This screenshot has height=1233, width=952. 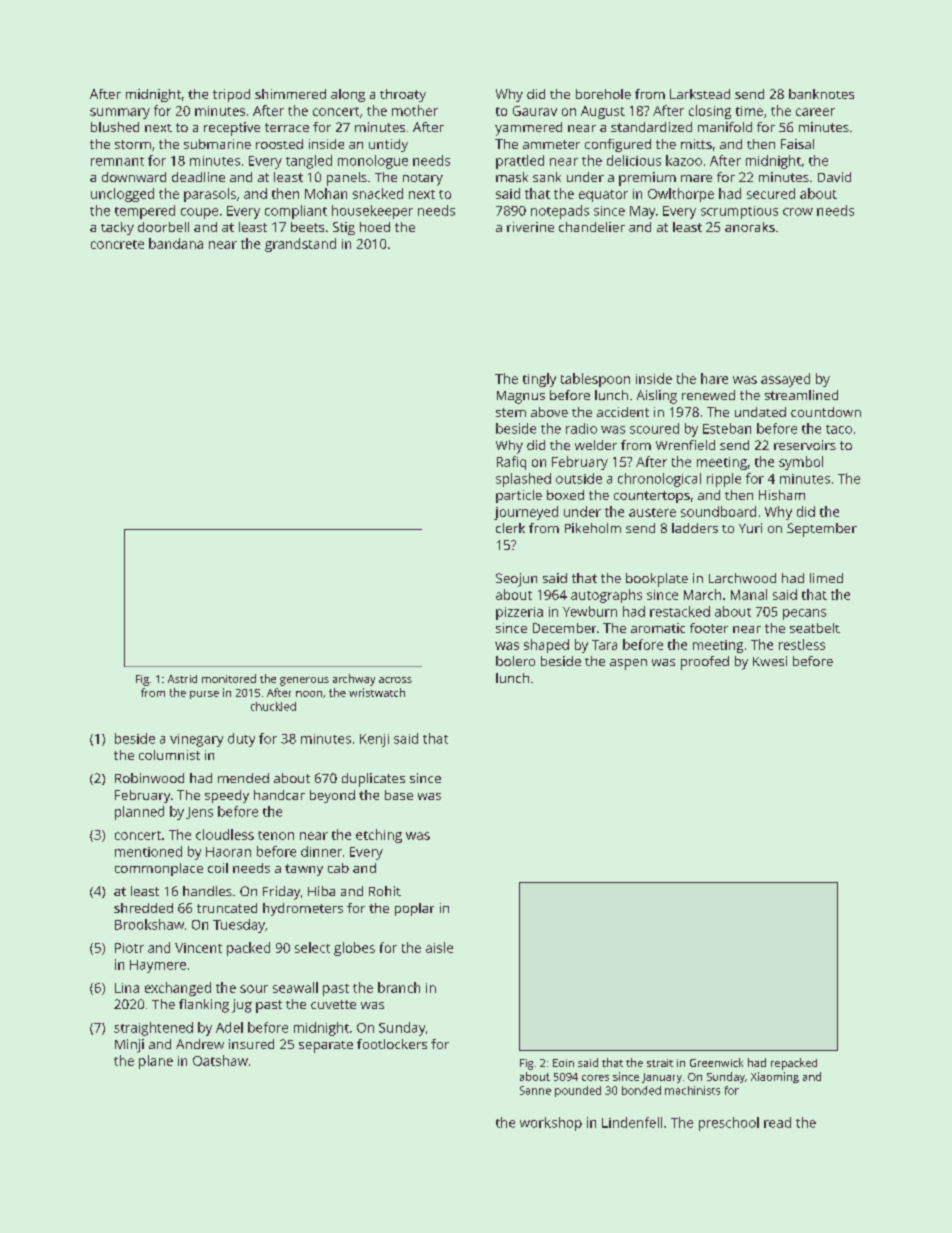 What do you see at coordinates (204, 1006) in the screenshot?
I see `flanking` at bounding box center [204, 1006].
